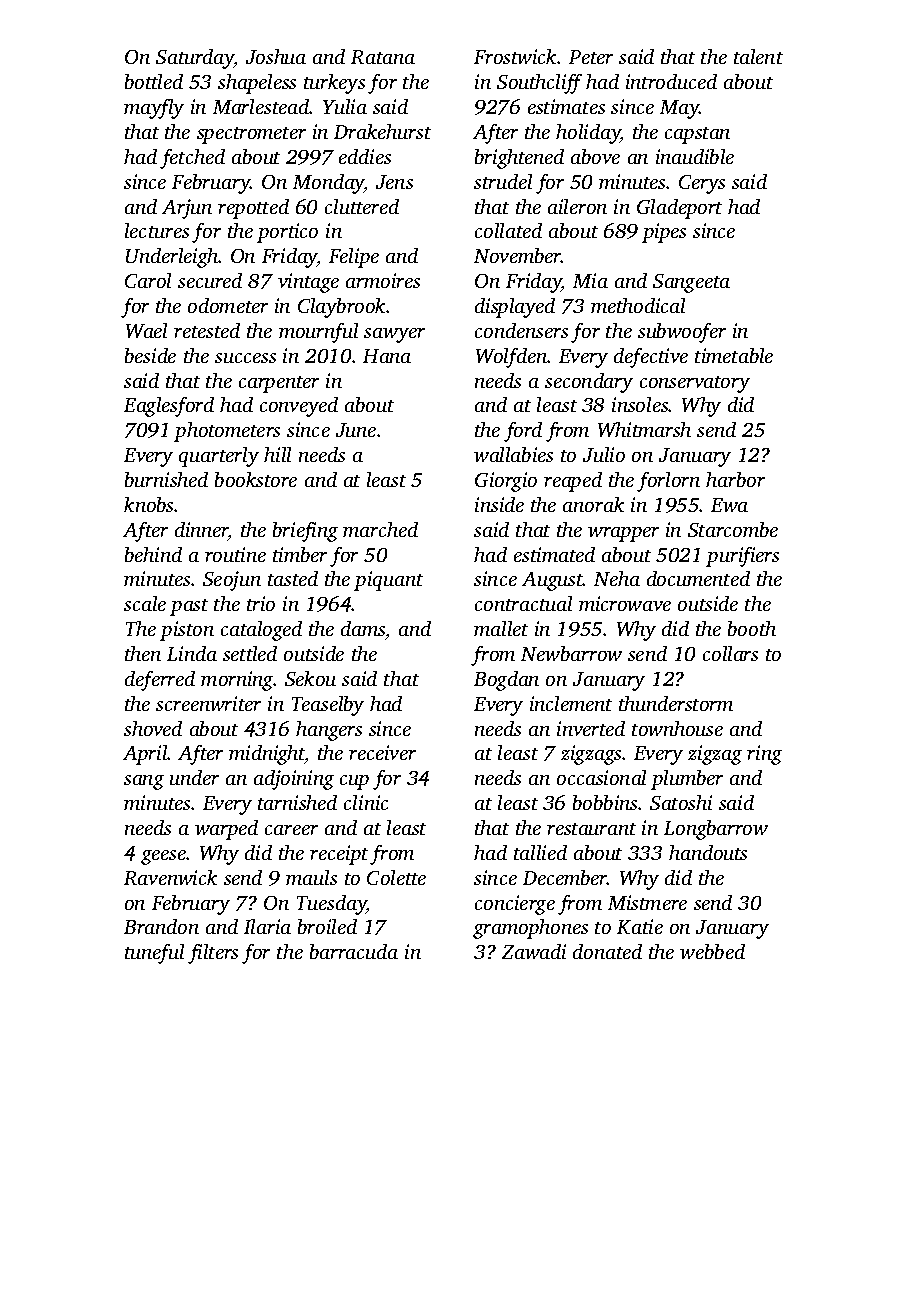  What do you see at coordinates (702, 184) in the page?
I see `Cerys` at bounding box center [702, 184].
